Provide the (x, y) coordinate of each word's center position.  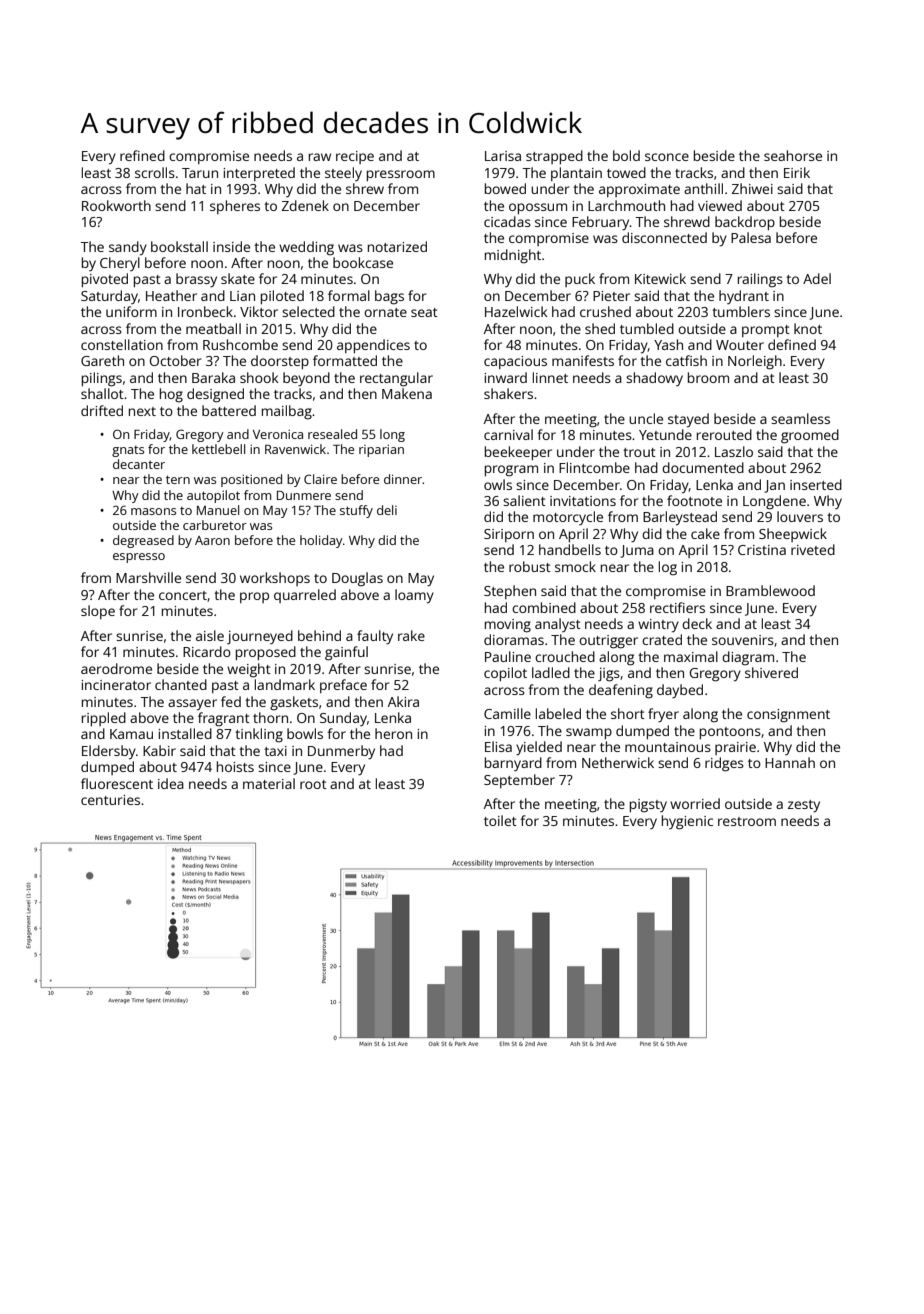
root (313, 784)
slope (98, 612)
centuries (110, 800)
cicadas (507, 221)
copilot (505, 674)
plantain (576, 174)
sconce (667, 157)
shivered (771, 672)
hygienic (687, 822)
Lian (242, 296)
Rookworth (116, 205)
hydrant (744, 297)
